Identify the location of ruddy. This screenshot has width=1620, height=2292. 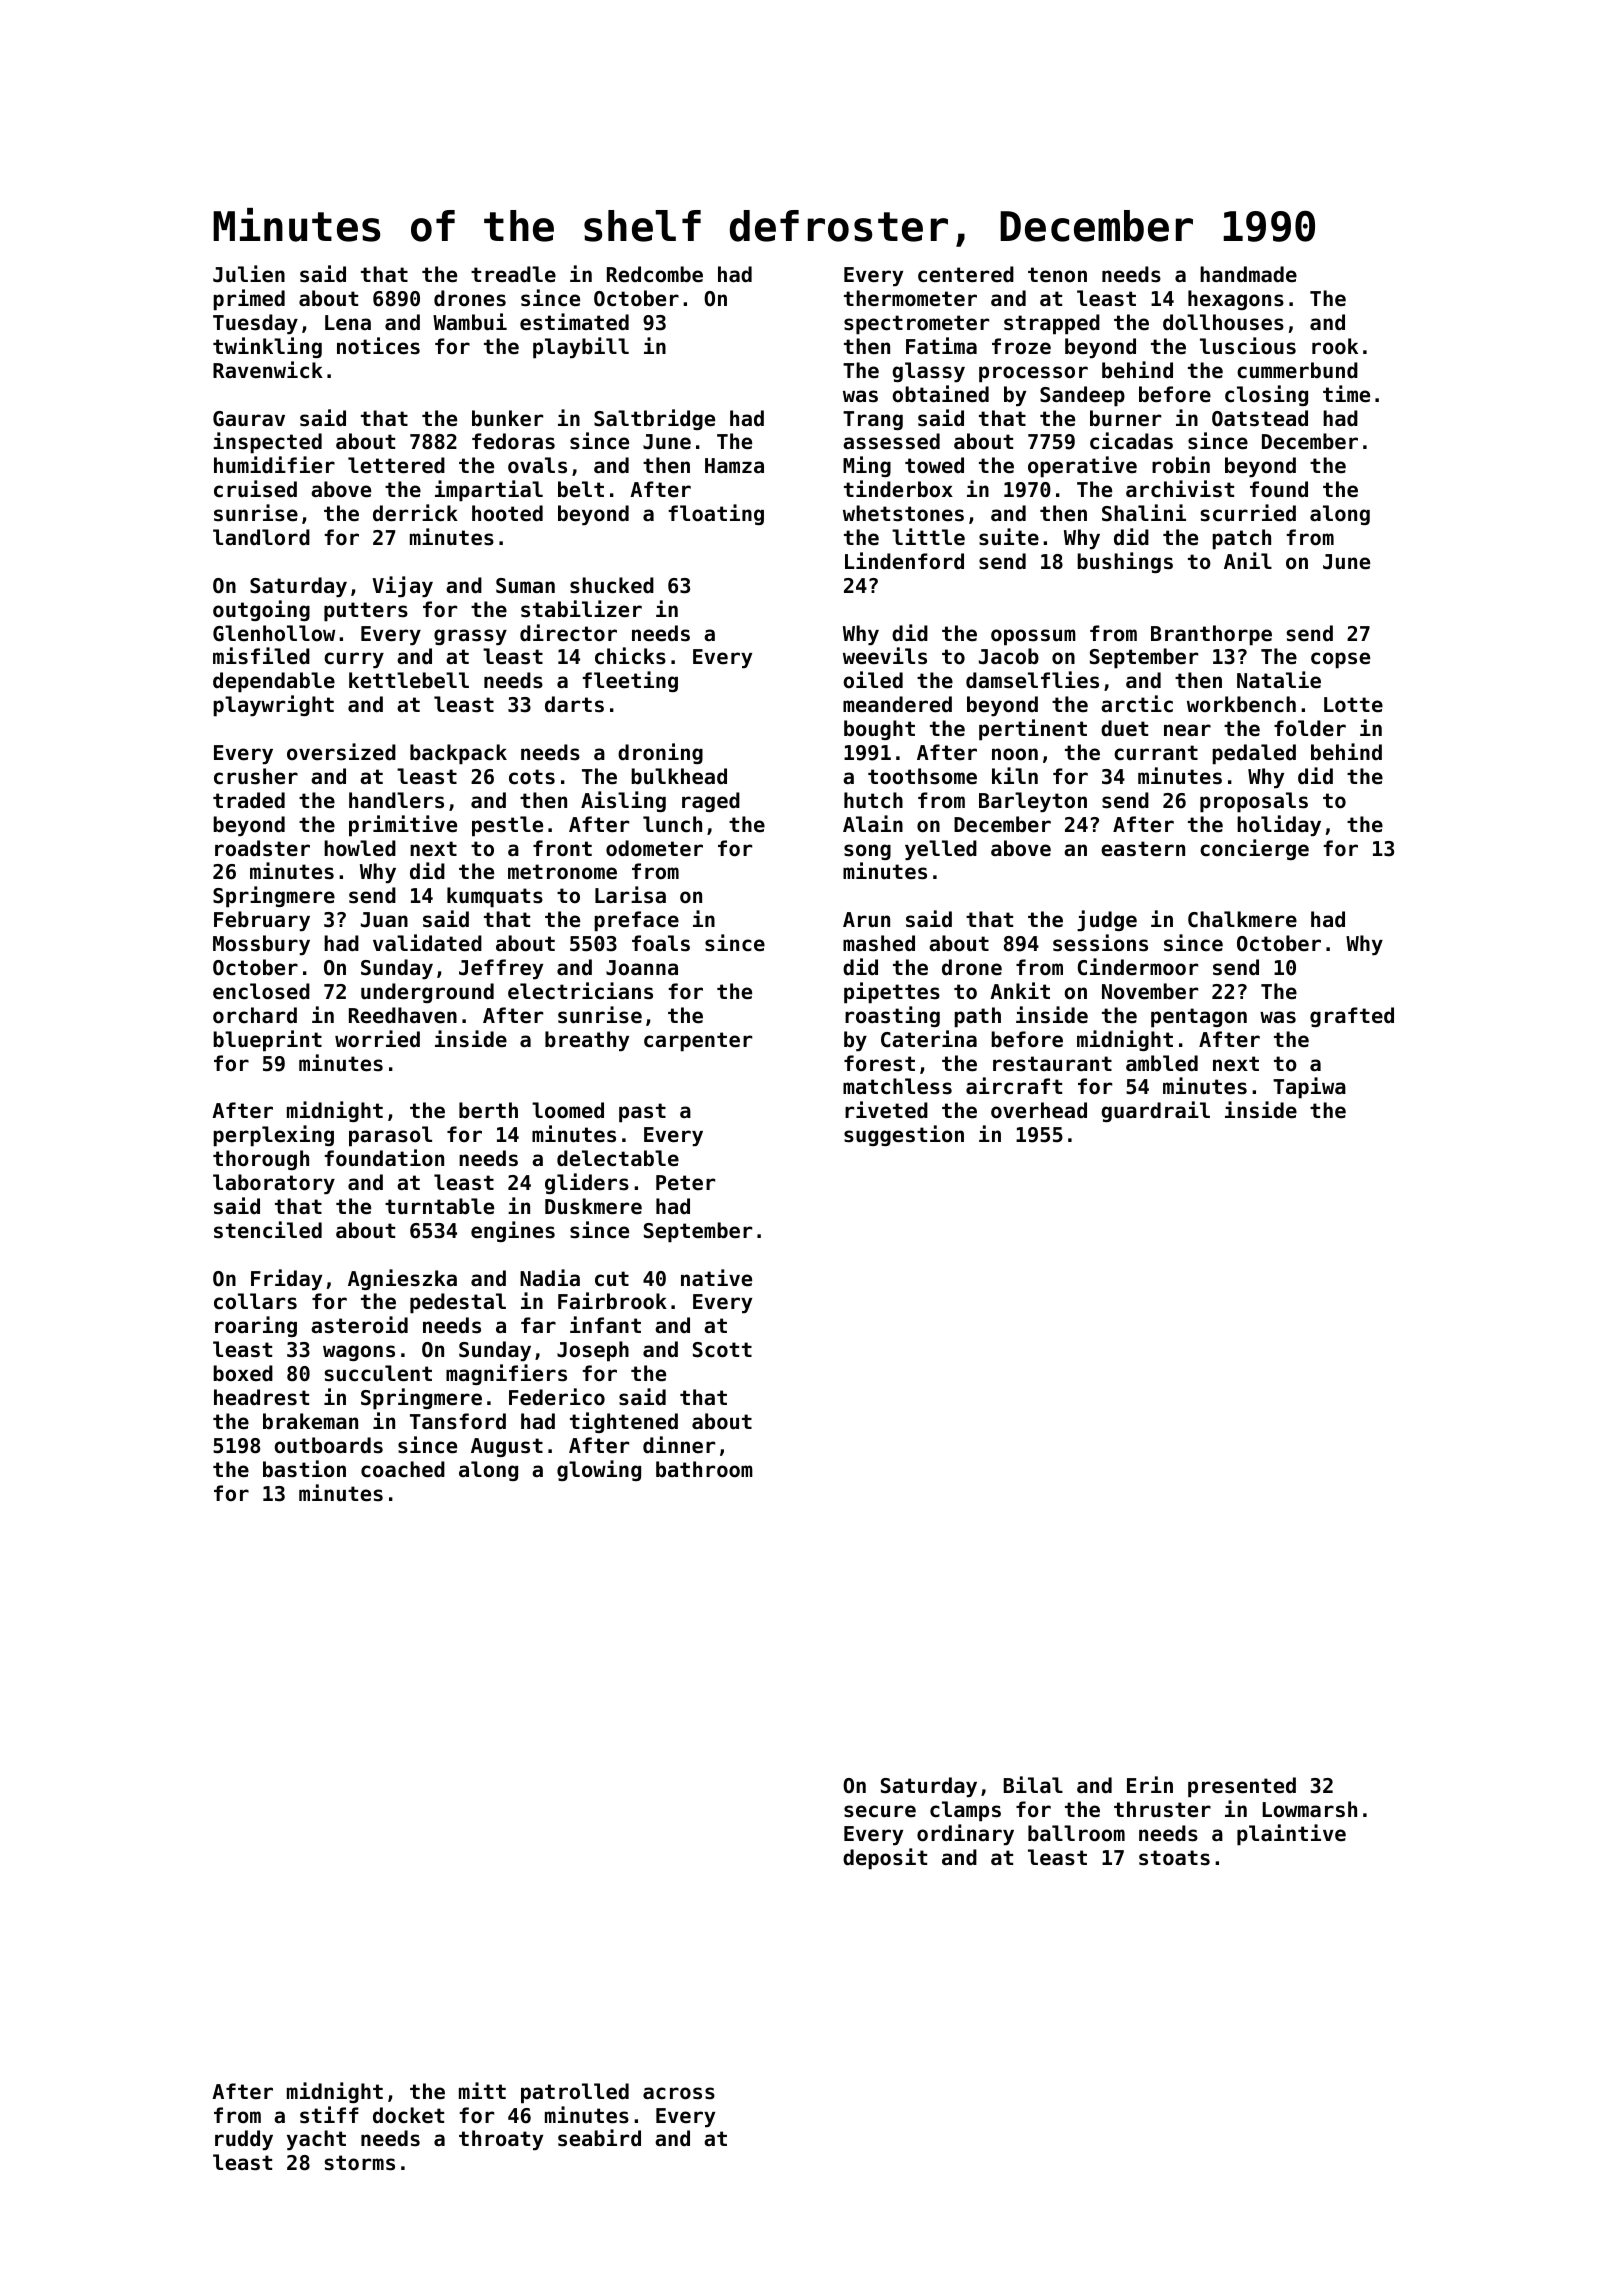
(244, 2140).
